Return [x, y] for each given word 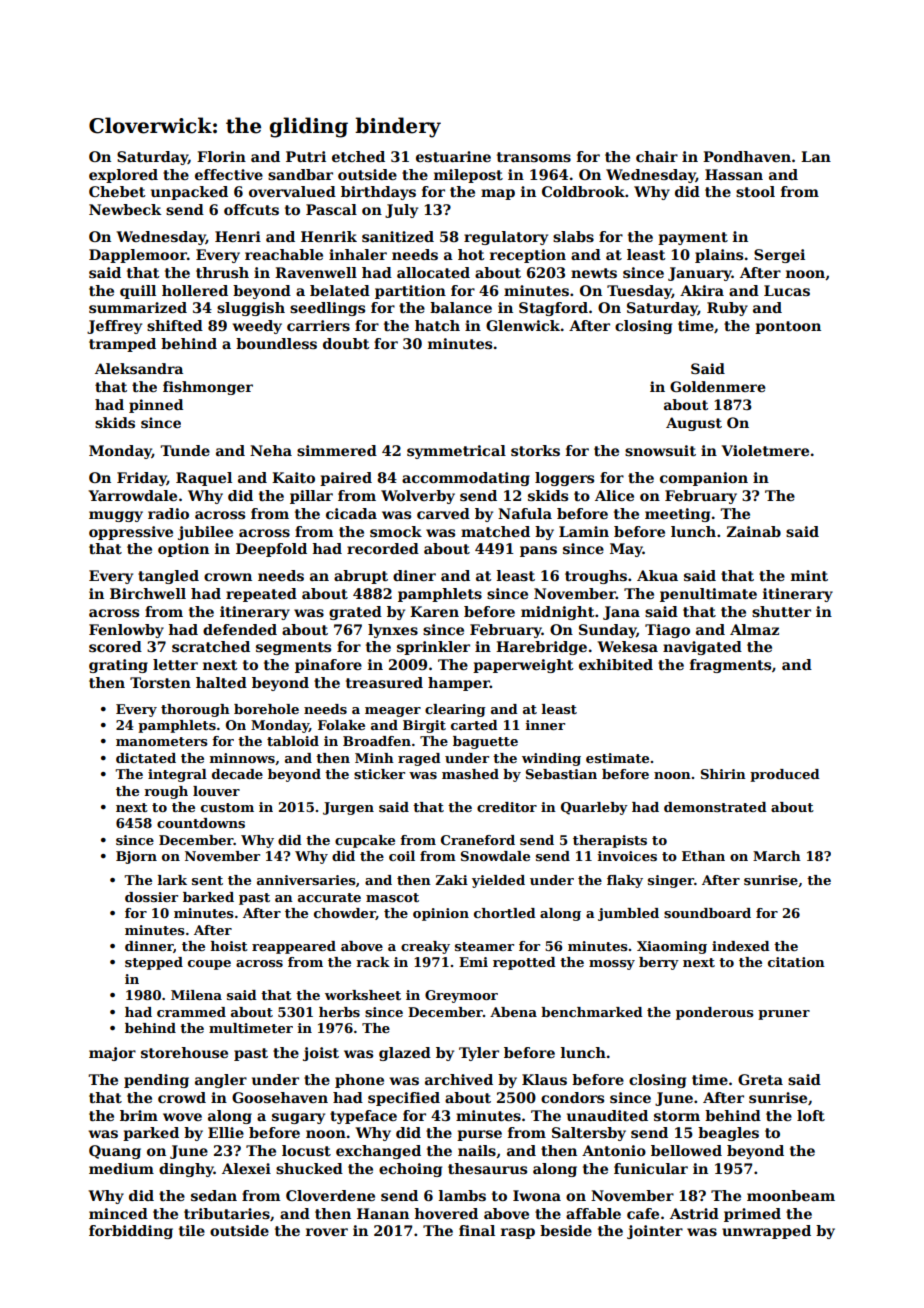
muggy [116, 516]
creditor [507, 807]
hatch [437, 325]
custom [227, 807]
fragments [730, 666]
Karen [434, 611]
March [777, 856]
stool [755, 191]
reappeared [294, 947]
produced [785, 775]
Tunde [185, 450]
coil [402, 856]
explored [123, 176]
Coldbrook [583, 191]
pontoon [788, 327]
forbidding [131, 1232]
